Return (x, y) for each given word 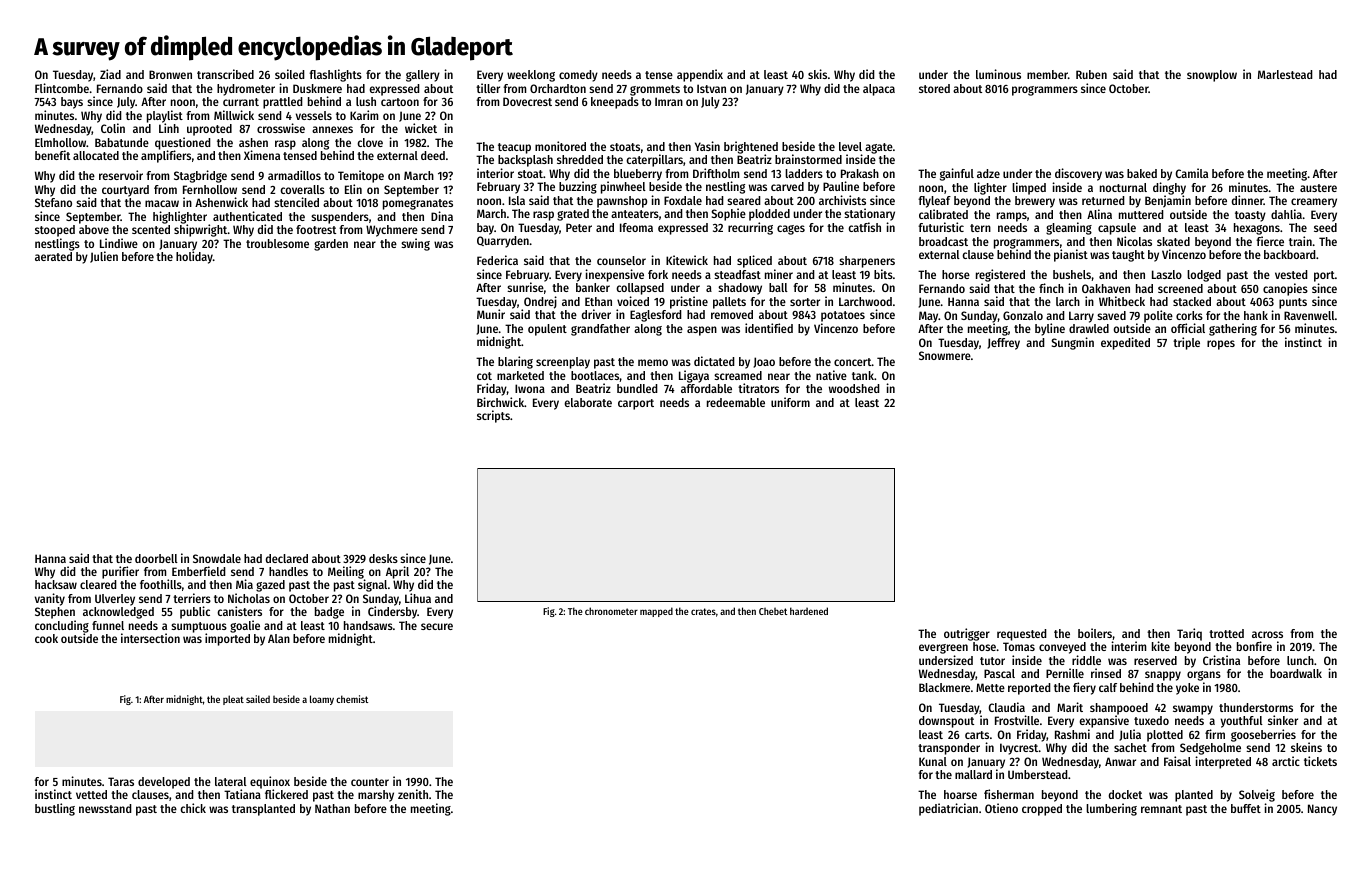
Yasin (707, 146)
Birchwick (500, 402)
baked (1142, 173)
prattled (283, 103)
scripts (493, 416)
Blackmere (944, 687)
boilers (1095, 633)
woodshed (854, 388)
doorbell (156, 558)
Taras (121, 781)
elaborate (588, 402)
